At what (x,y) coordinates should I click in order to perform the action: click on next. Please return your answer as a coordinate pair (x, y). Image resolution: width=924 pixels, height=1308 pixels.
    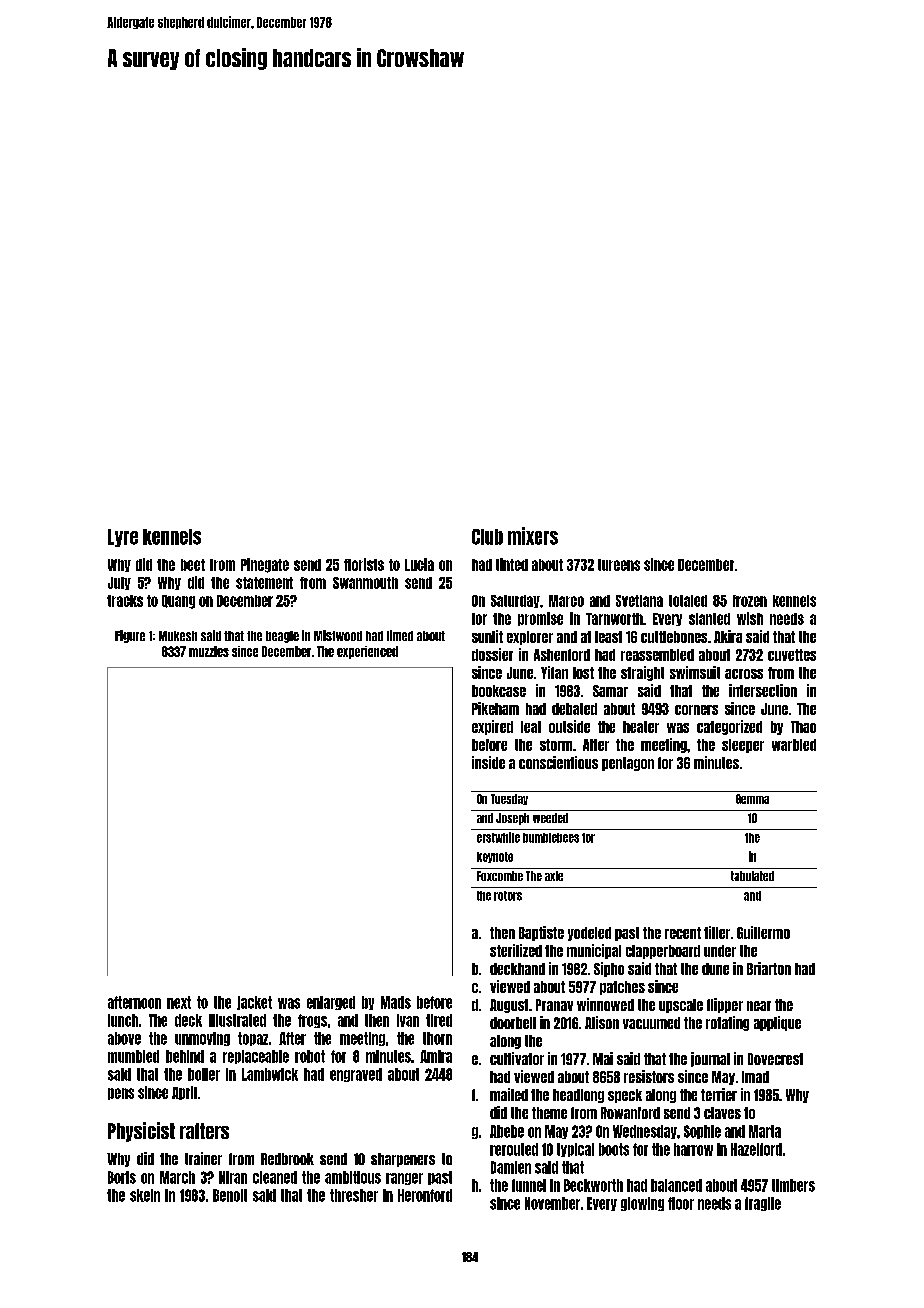
    Looking at the image, I should click on (179, 1002).
